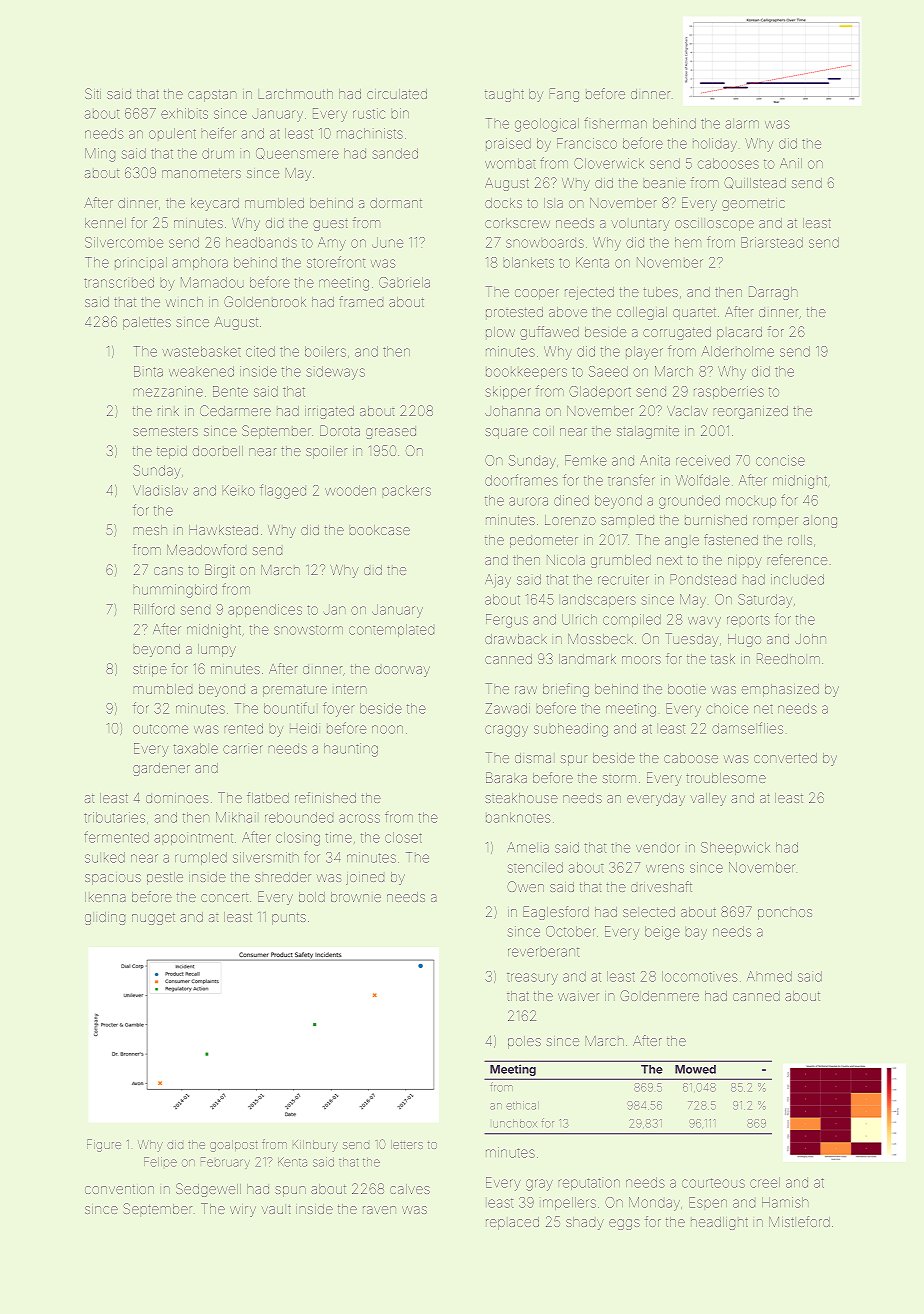 The width and height of the screenshot is (924, 1314). Describe the element at coordinates (799, 1221) in the screenshot. I see `Mistleford` at that location.
